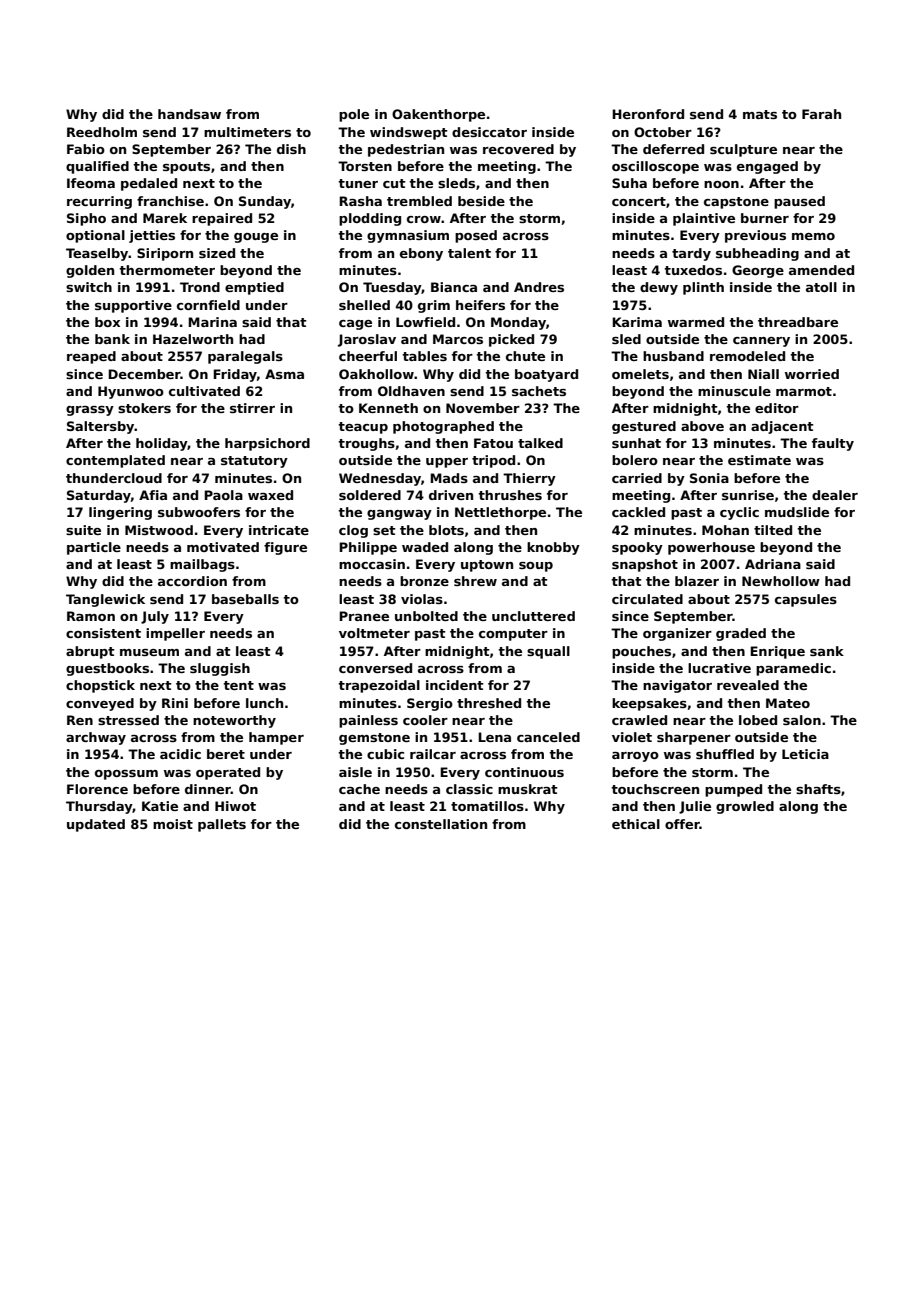 Image resolution: width=924 pixels, height=1308 pixels. I want to click on engaged, so click(767, 167).
